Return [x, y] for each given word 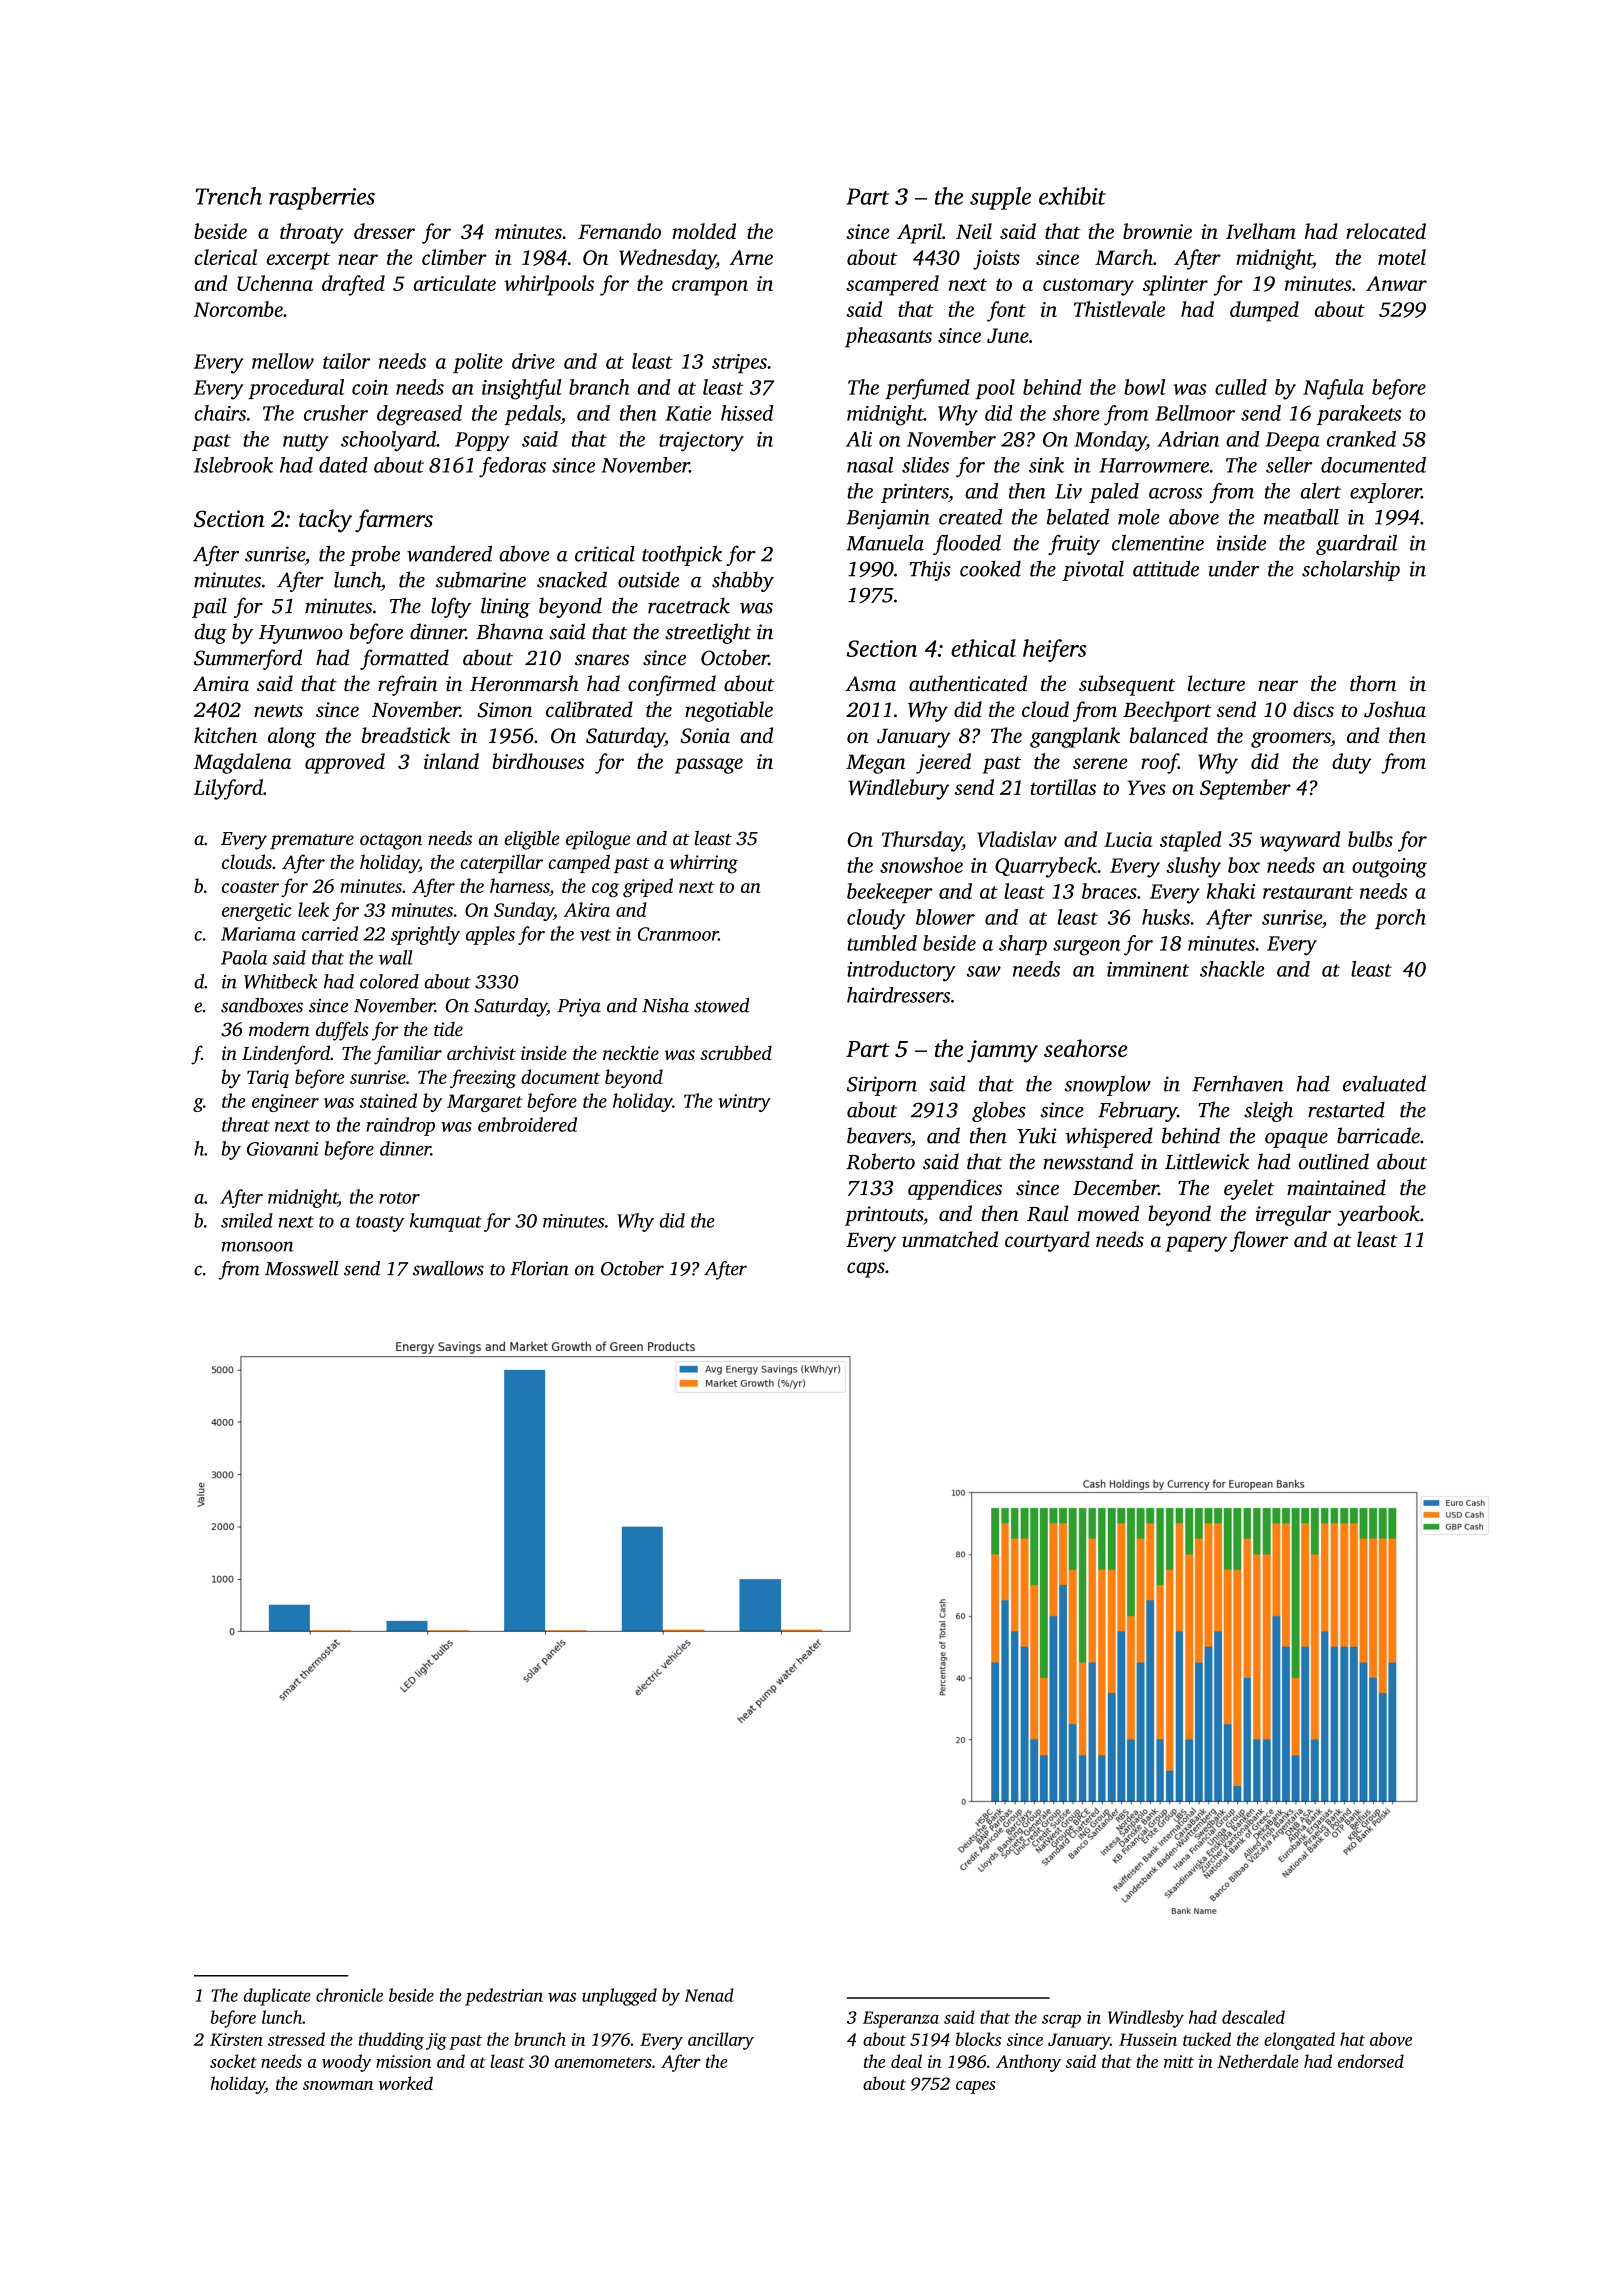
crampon [710, 288]
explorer [1385, 493]
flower [1259, 1241]
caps [866, 1270]
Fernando [619, 231]
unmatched [950, 1239]
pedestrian [504, 1997]
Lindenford [286, 1055]
